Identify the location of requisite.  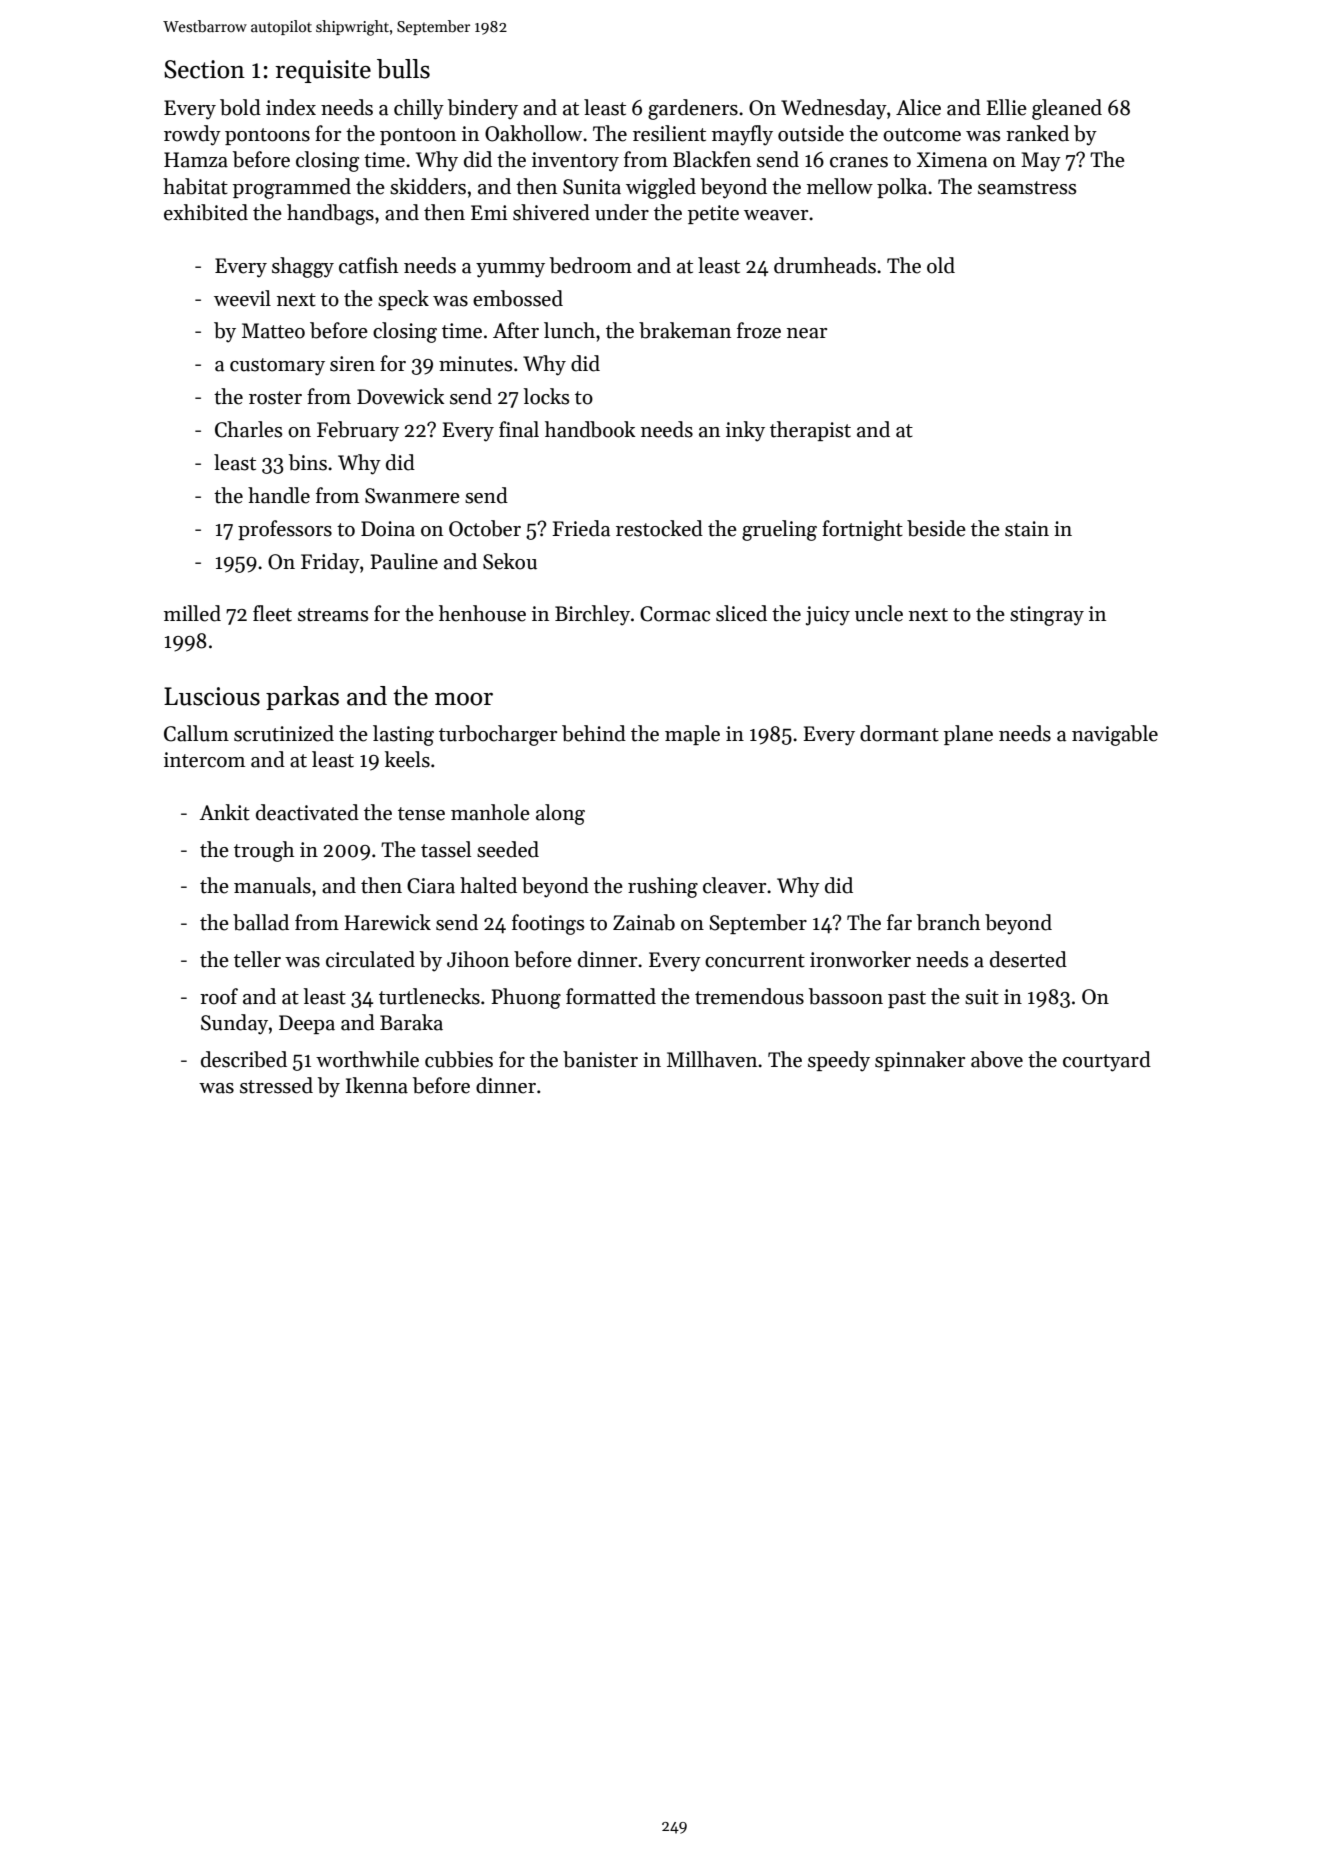
(323, 71).
